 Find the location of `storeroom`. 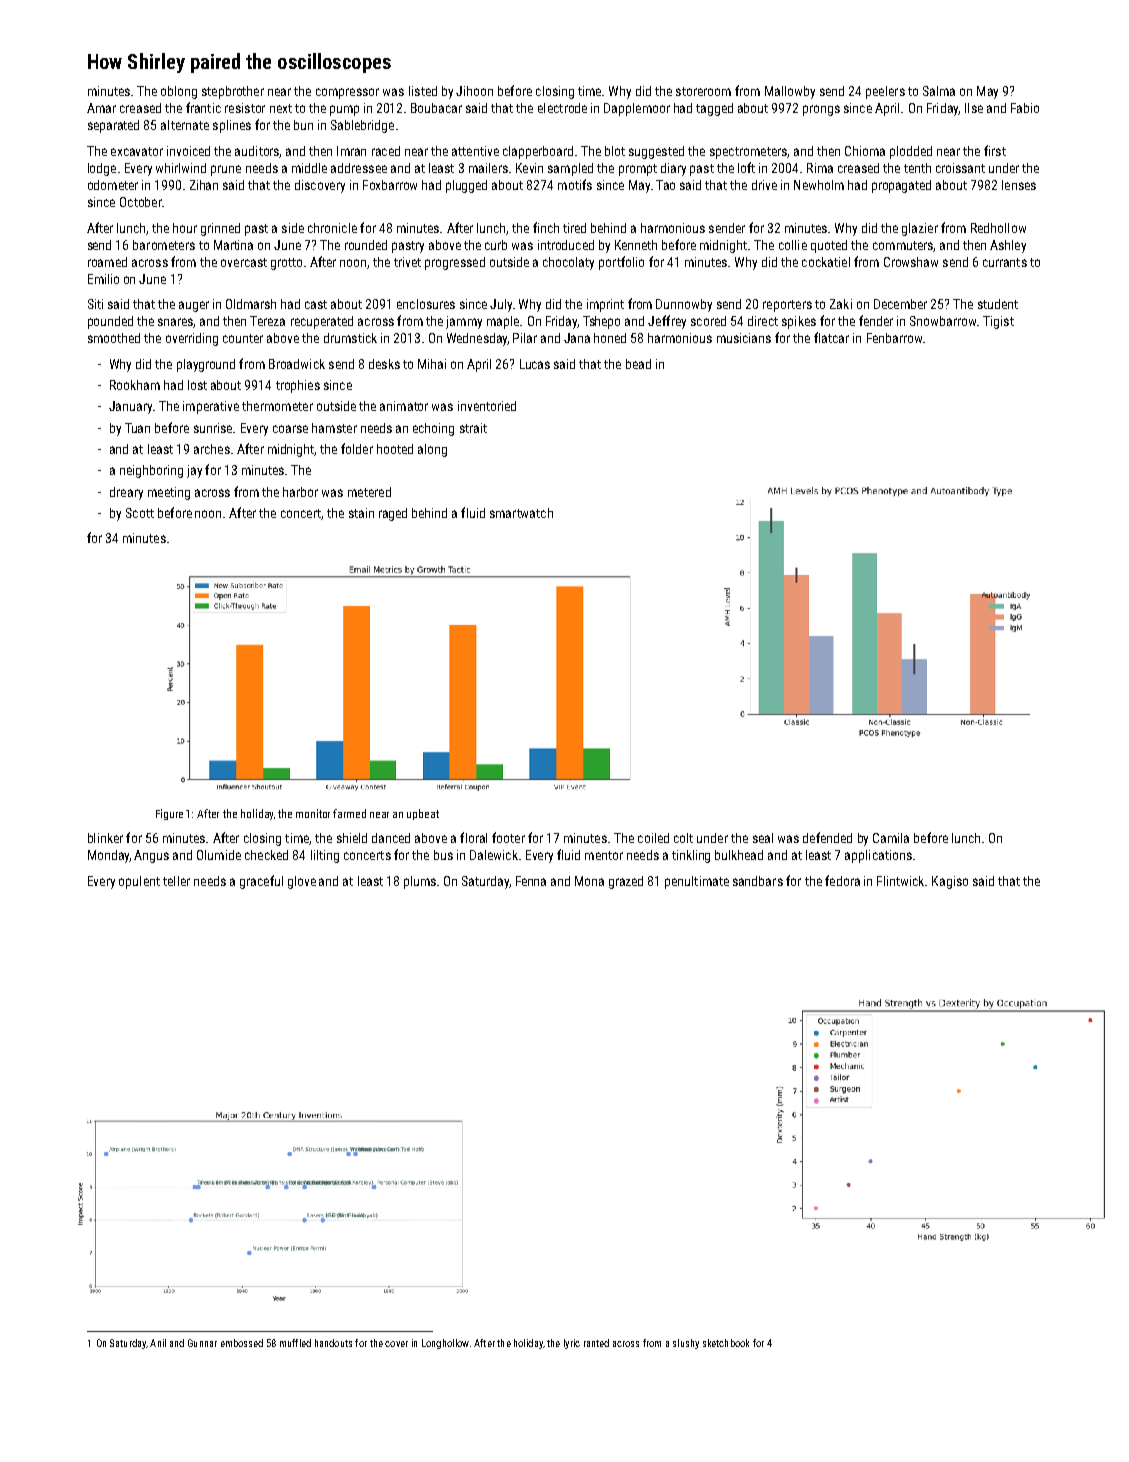

storeroom is located at coordinates (703, 91).
